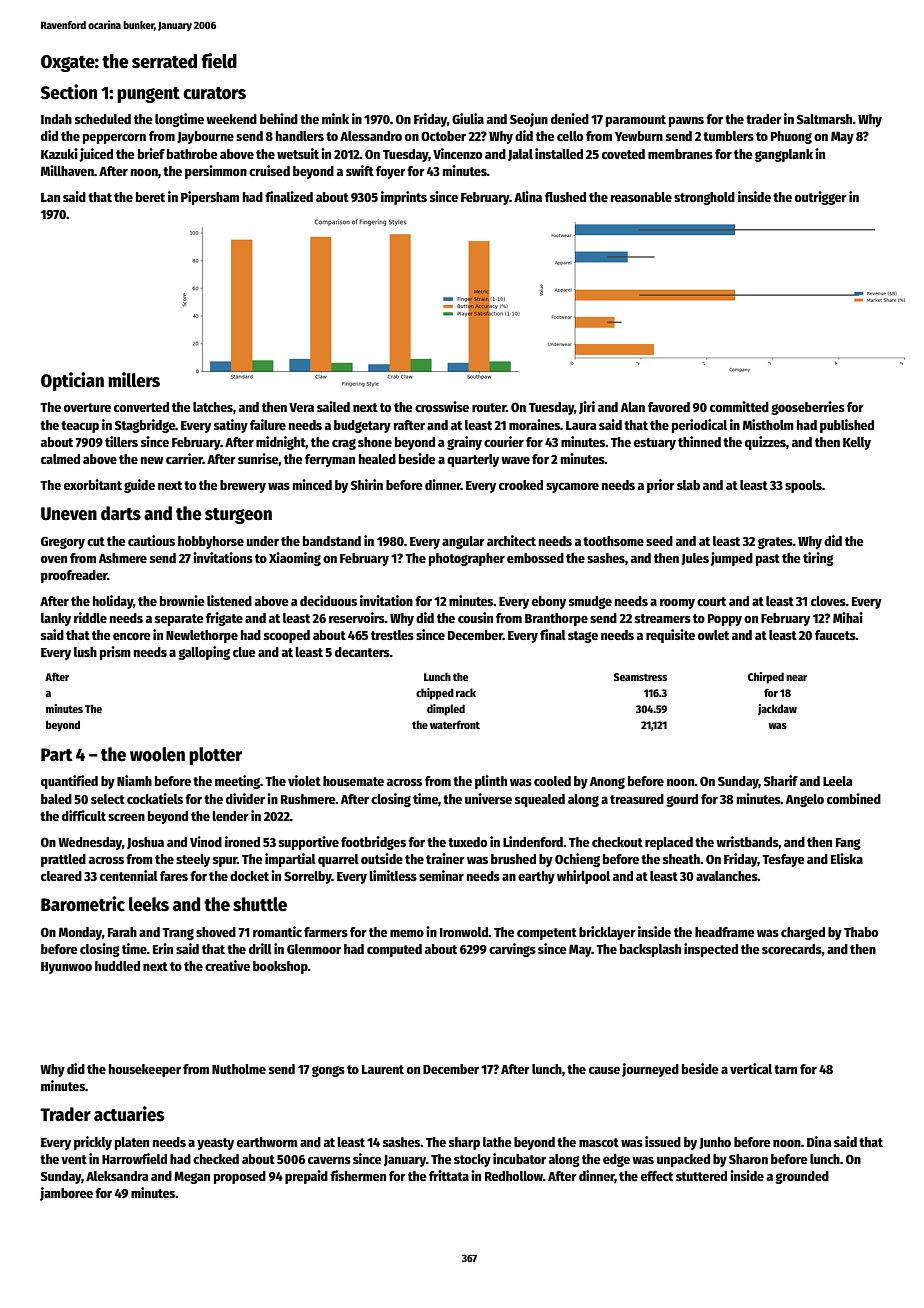 Image resolution: width=924 pixels, height=1308 pixels. Describe the element at coordinates (821, 198) in the screenshot. I see `outrigger` at that location.
